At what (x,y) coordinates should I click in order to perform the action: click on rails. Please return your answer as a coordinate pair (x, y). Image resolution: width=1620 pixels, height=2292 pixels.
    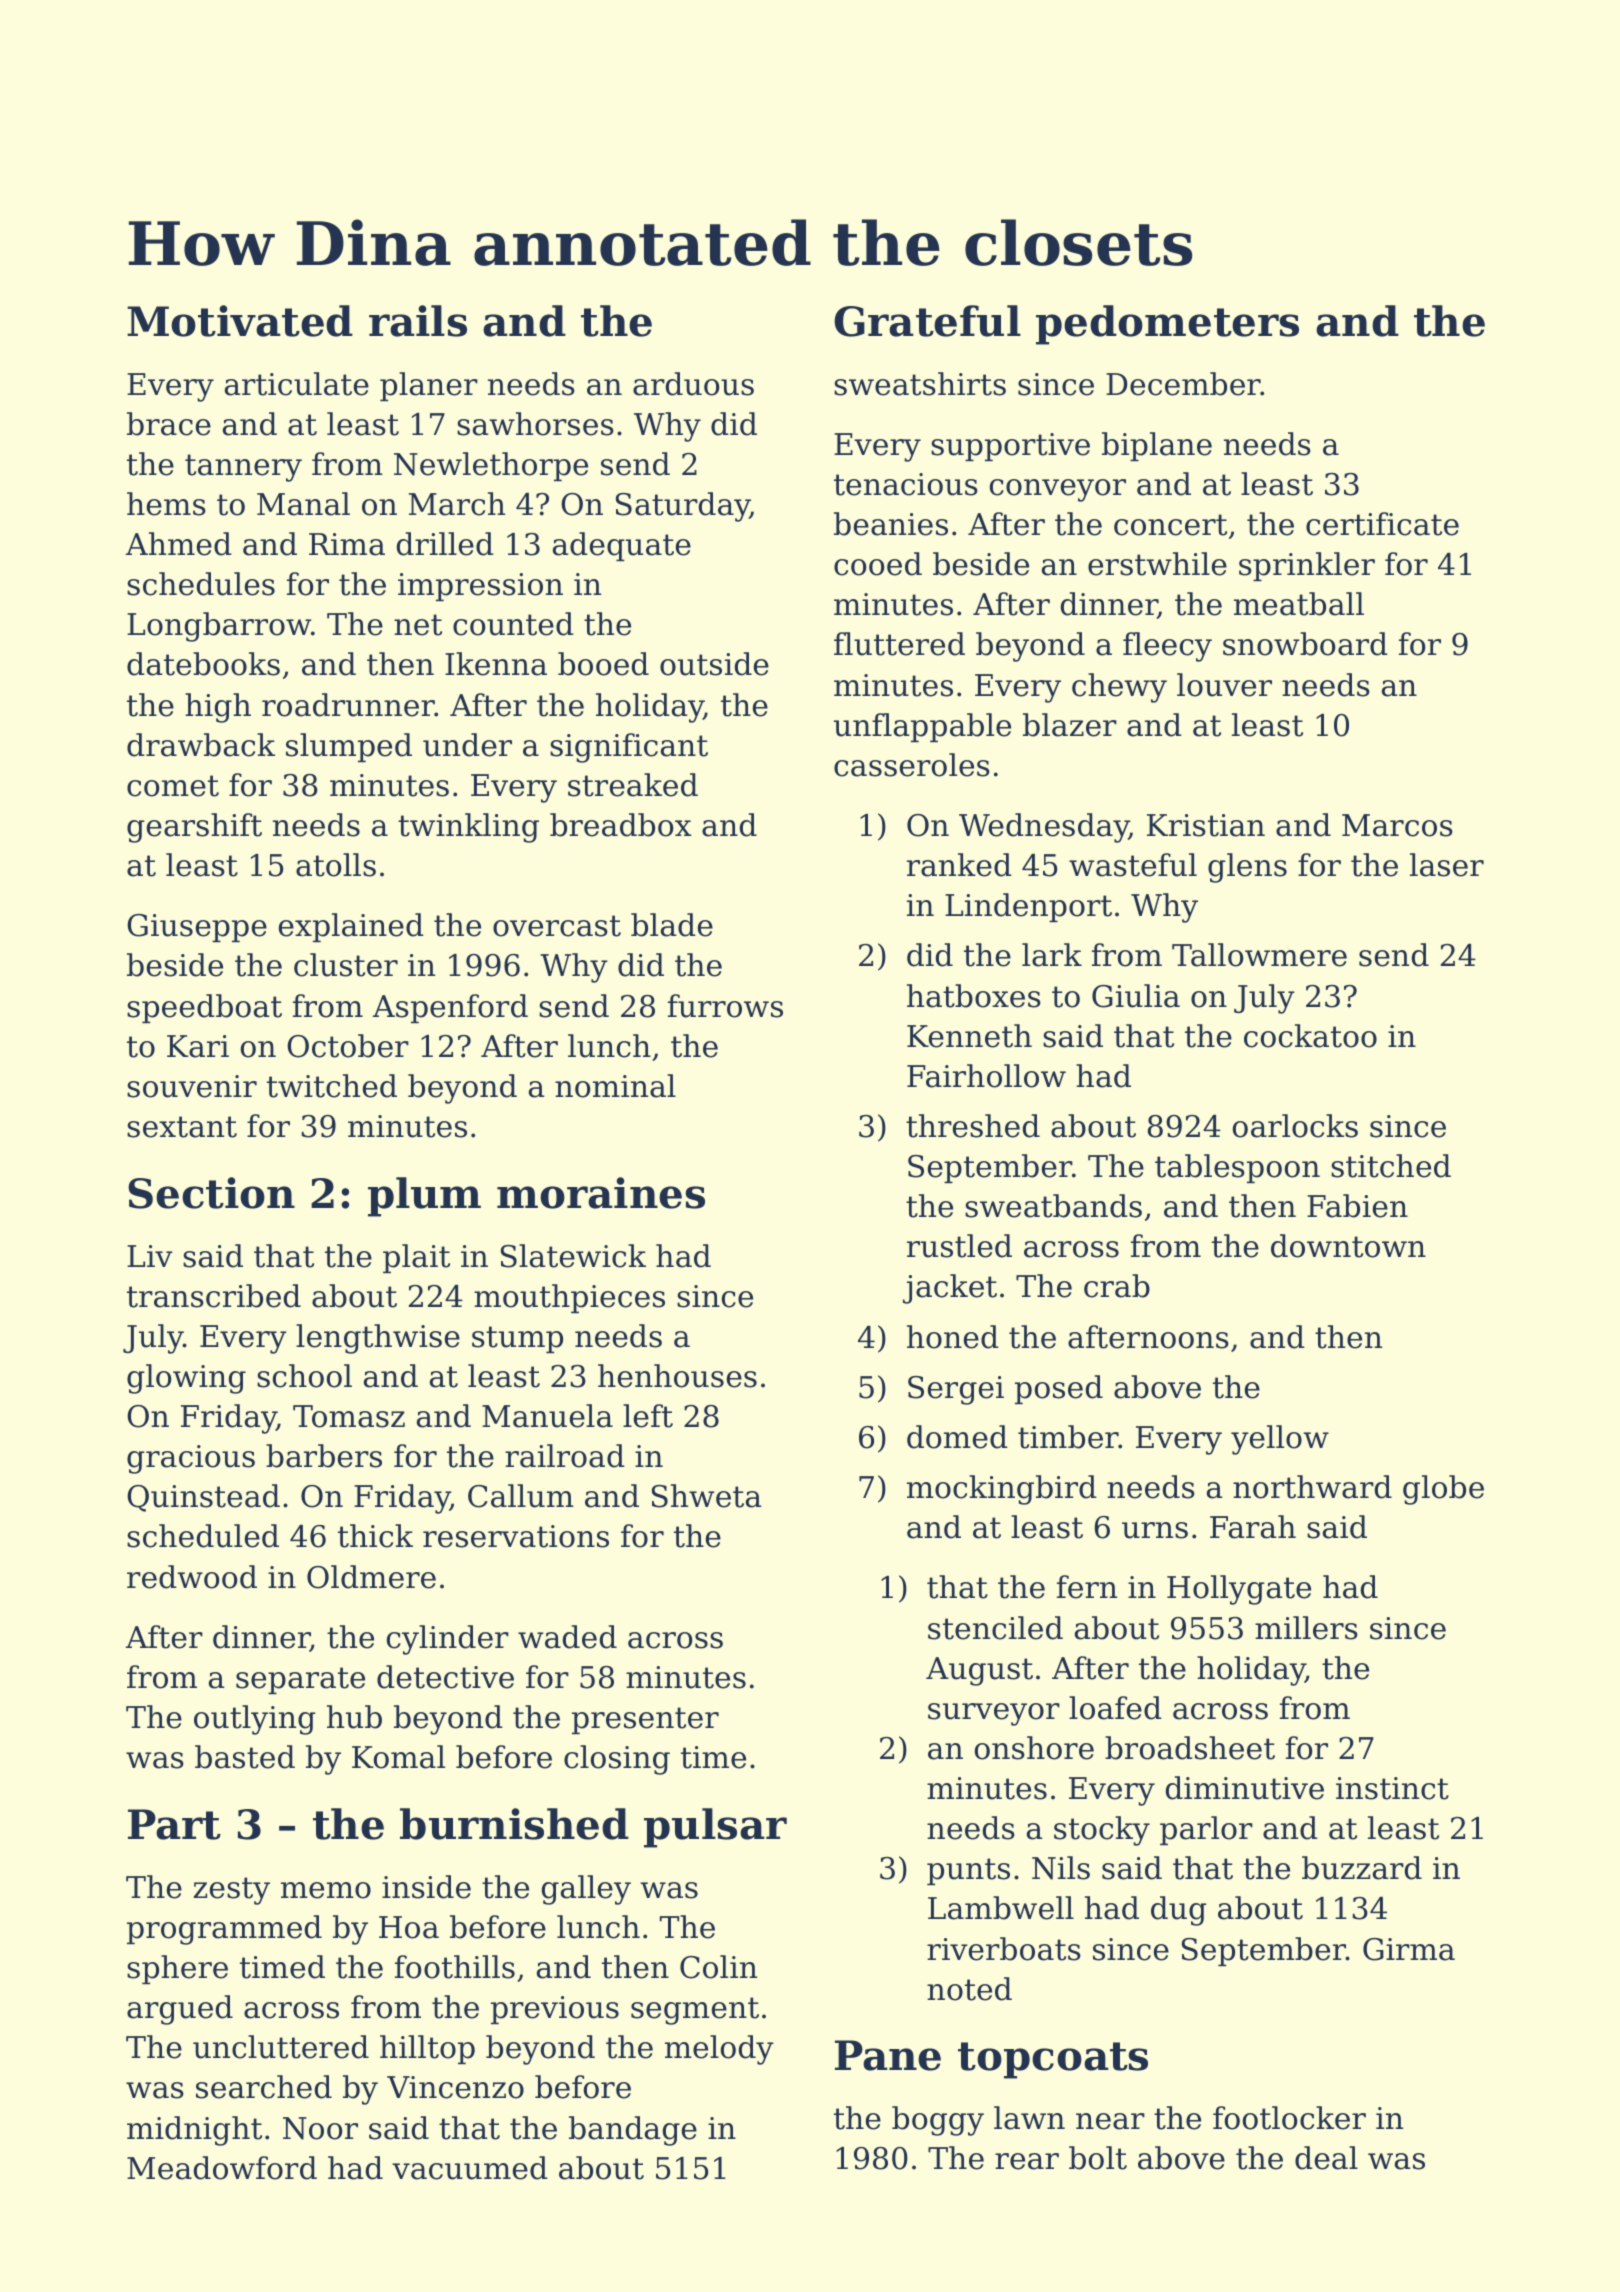
    Looking at the image, I should click on (418, 321).
